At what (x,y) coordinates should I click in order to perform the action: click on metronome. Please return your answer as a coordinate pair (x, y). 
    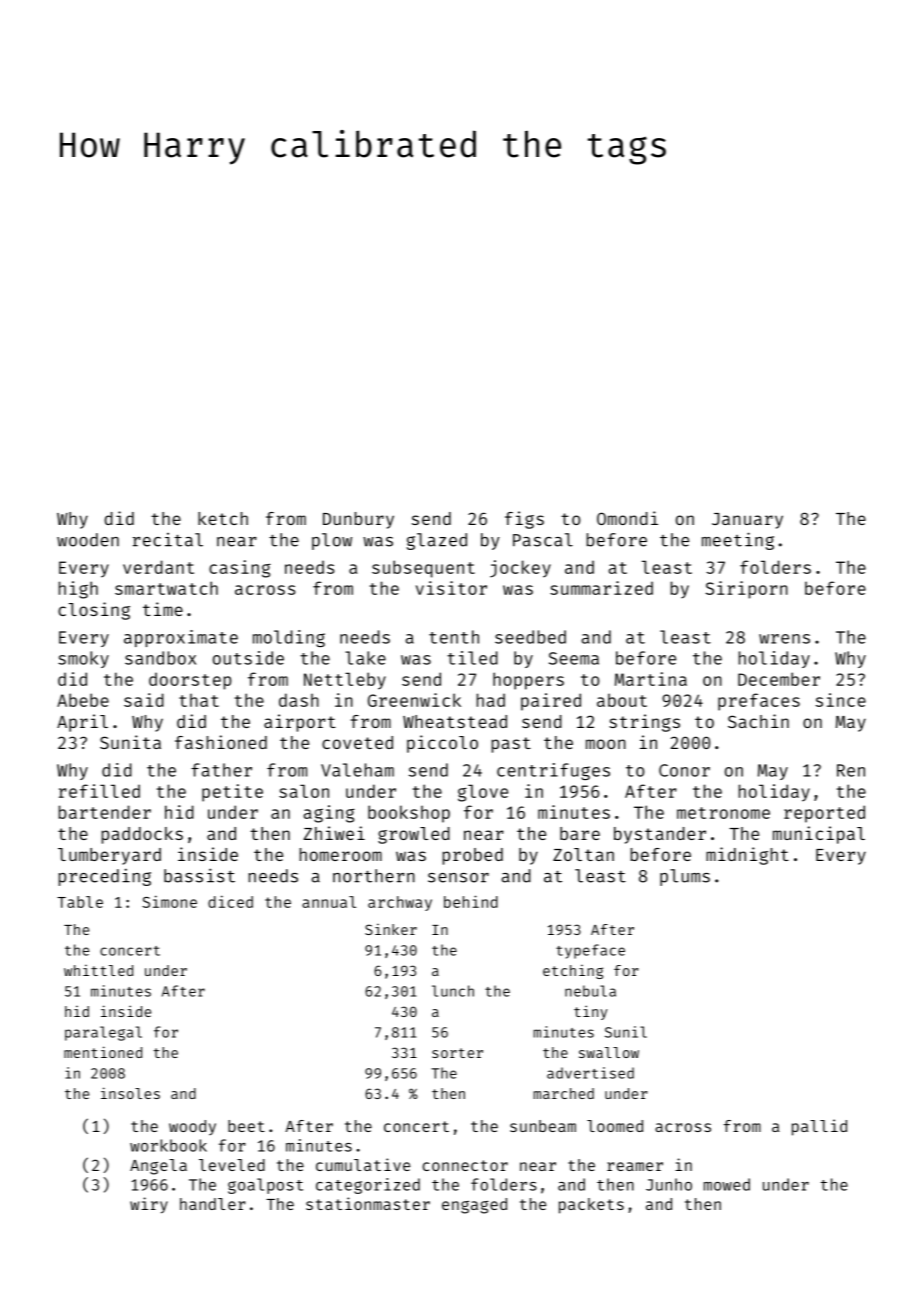
    Looking at the image, I should click on (723, 813).
